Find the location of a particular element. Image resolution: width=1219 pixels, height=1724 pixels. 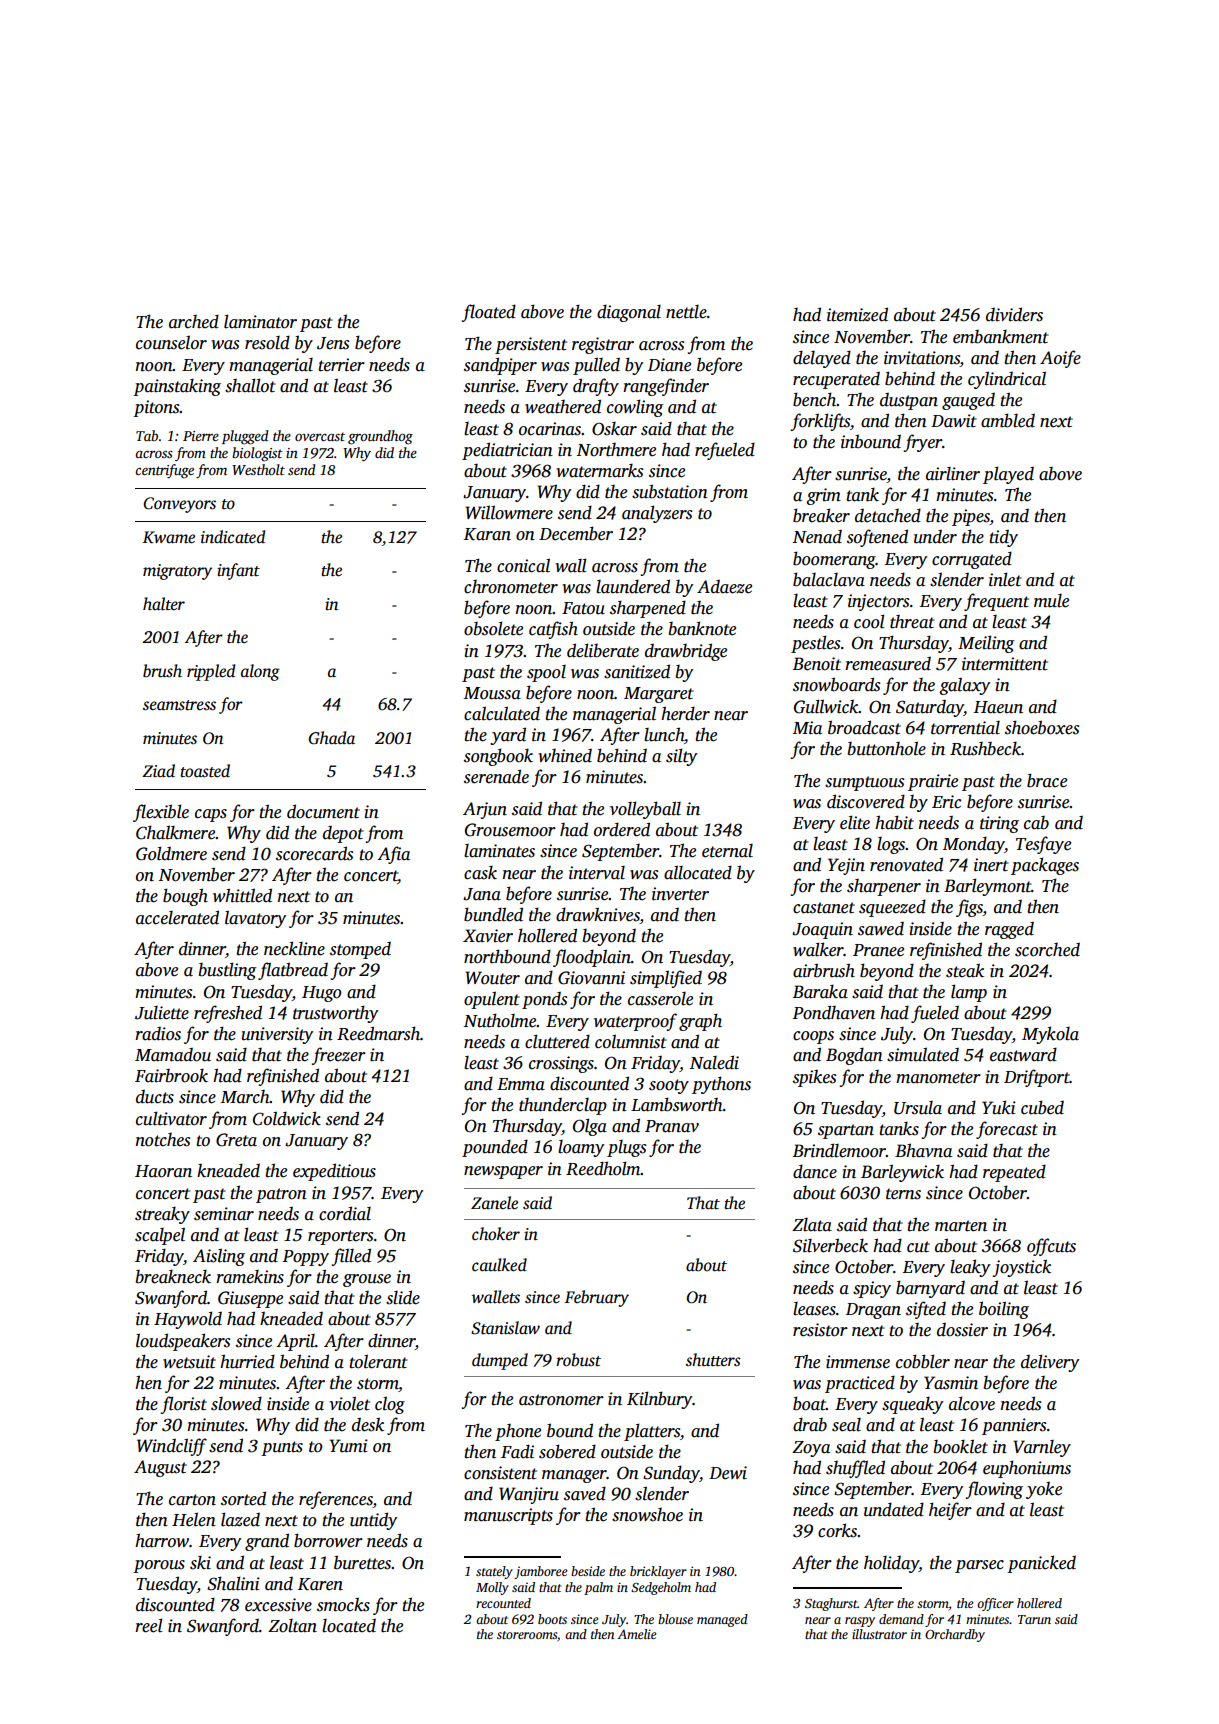

Zoltan is located at coordinates (292, 1626).
